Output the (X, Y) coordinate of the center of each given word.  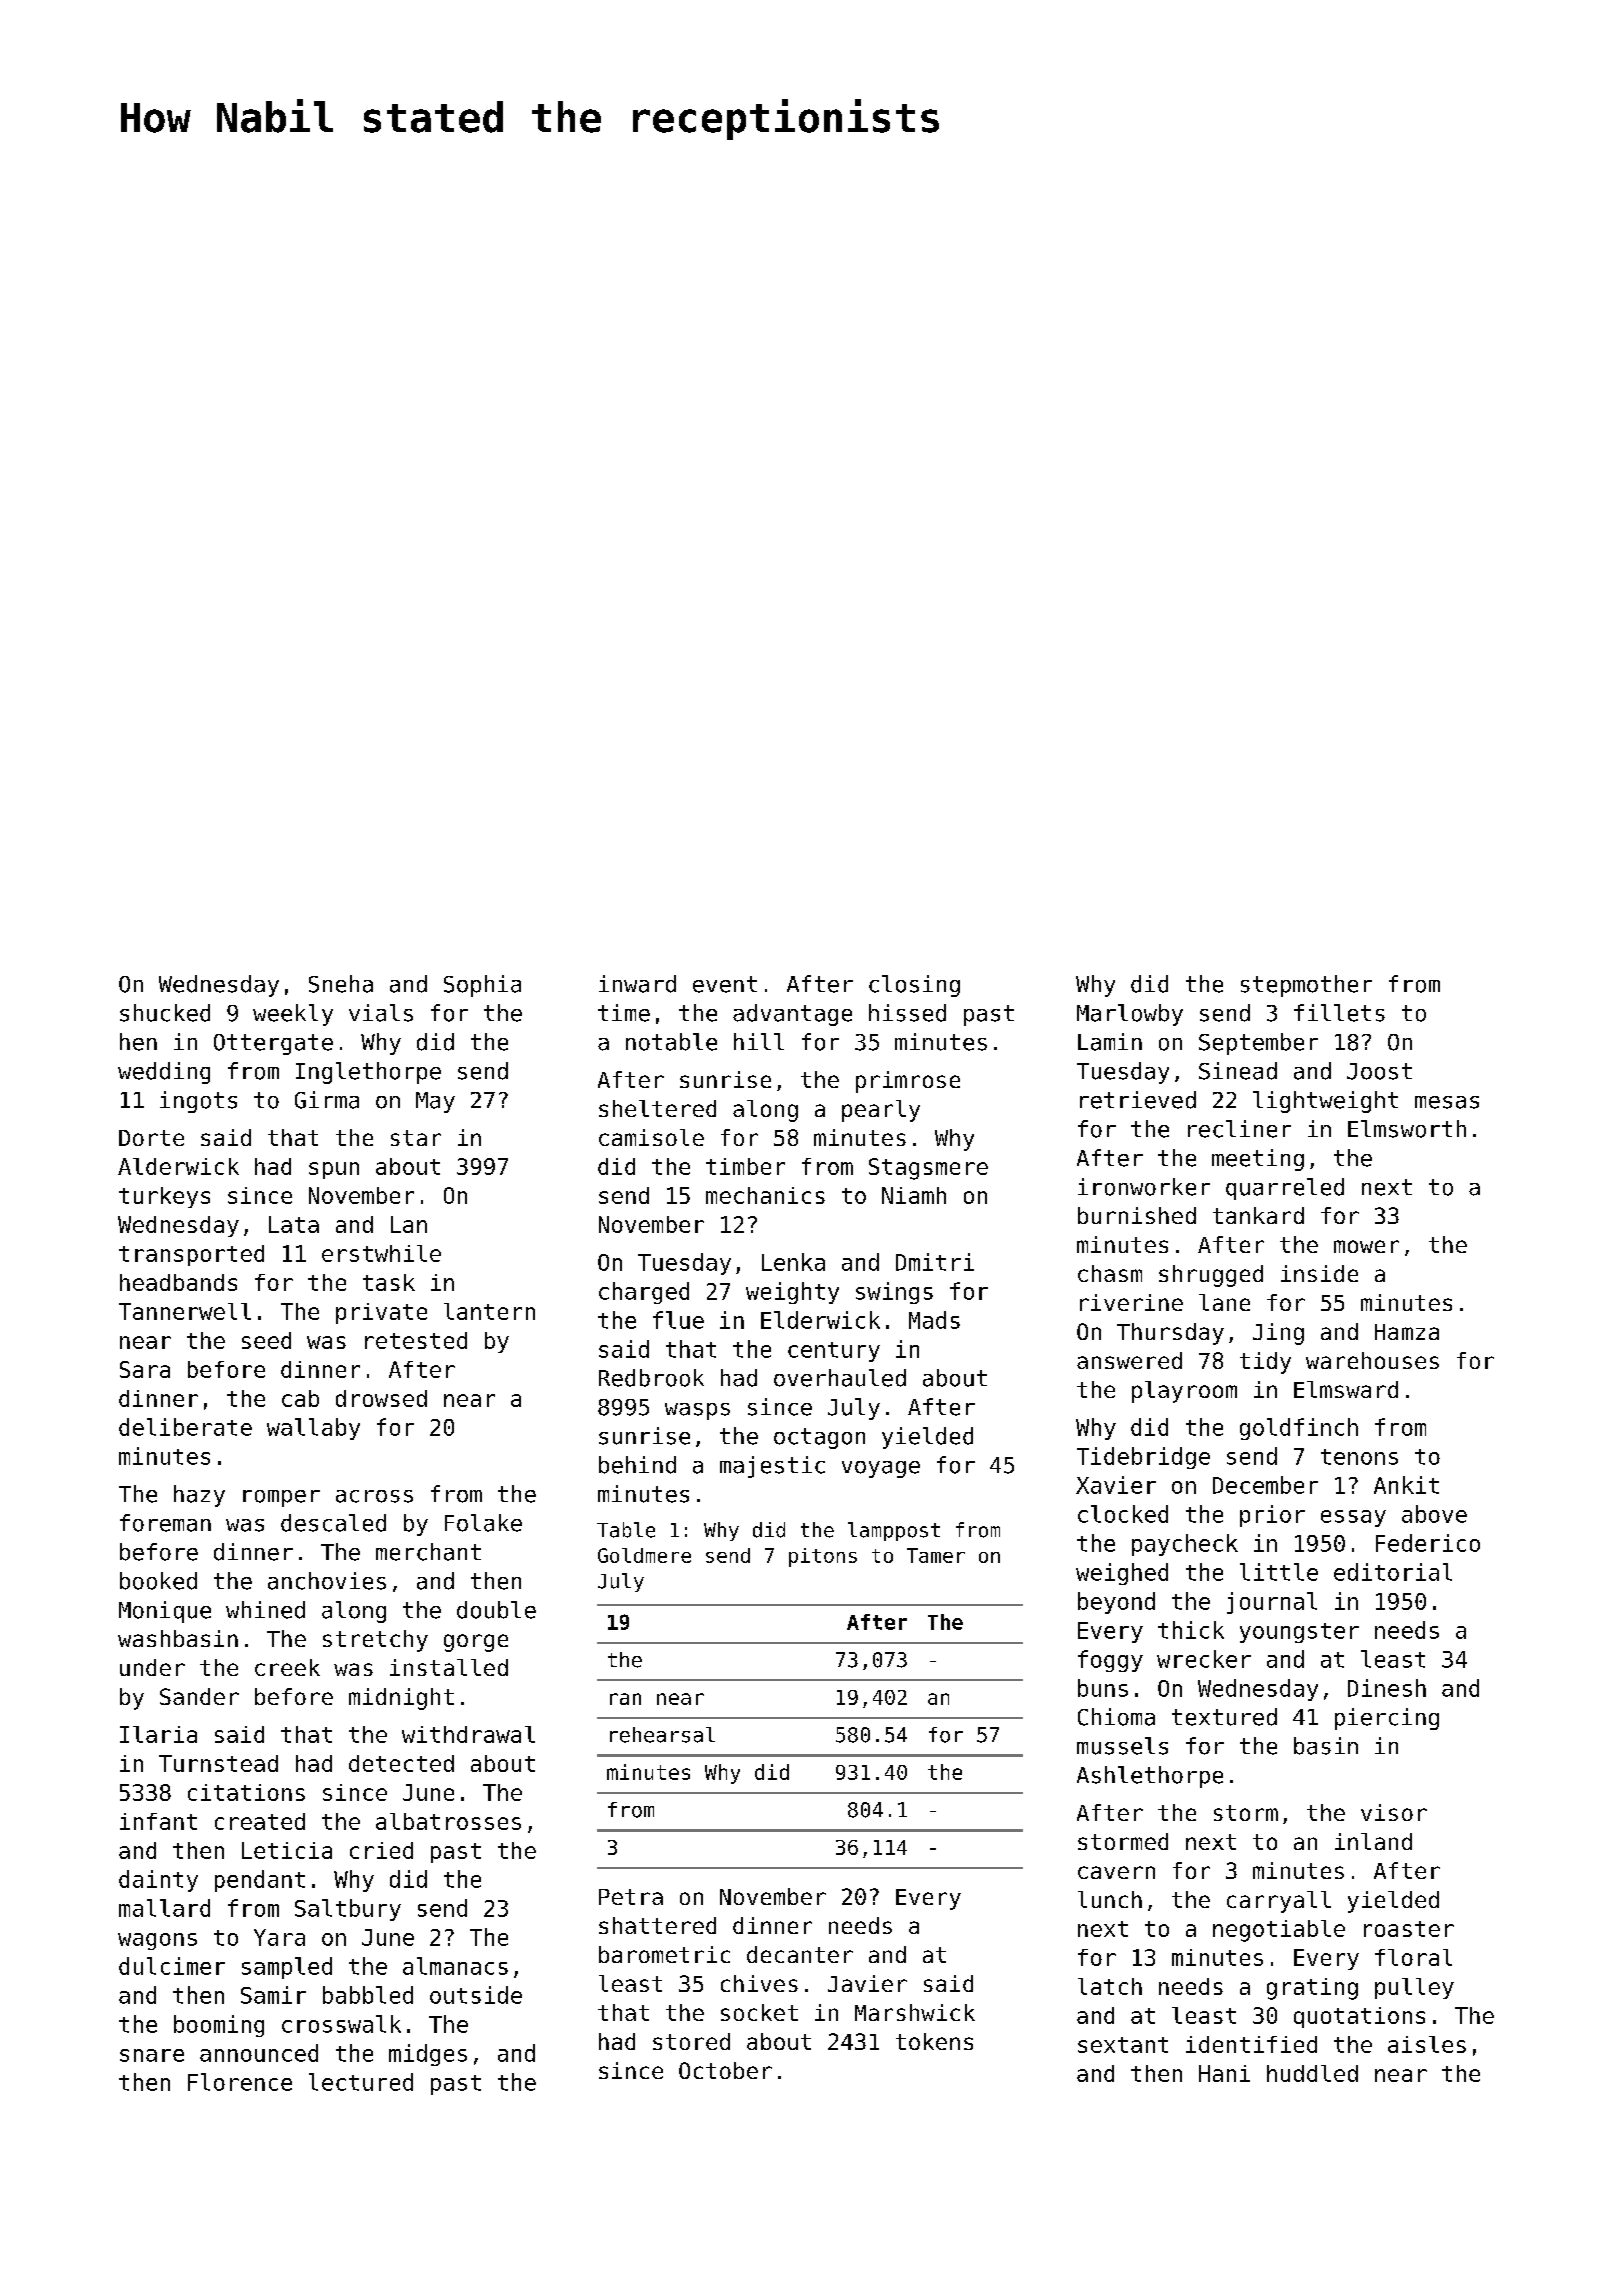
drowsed (381, 1398)
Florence (240, 2082)
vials (381, 1013)
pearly (881, 1111)
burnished (1137, 1215)
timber (745, 1166)
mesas (1447, 1102)
